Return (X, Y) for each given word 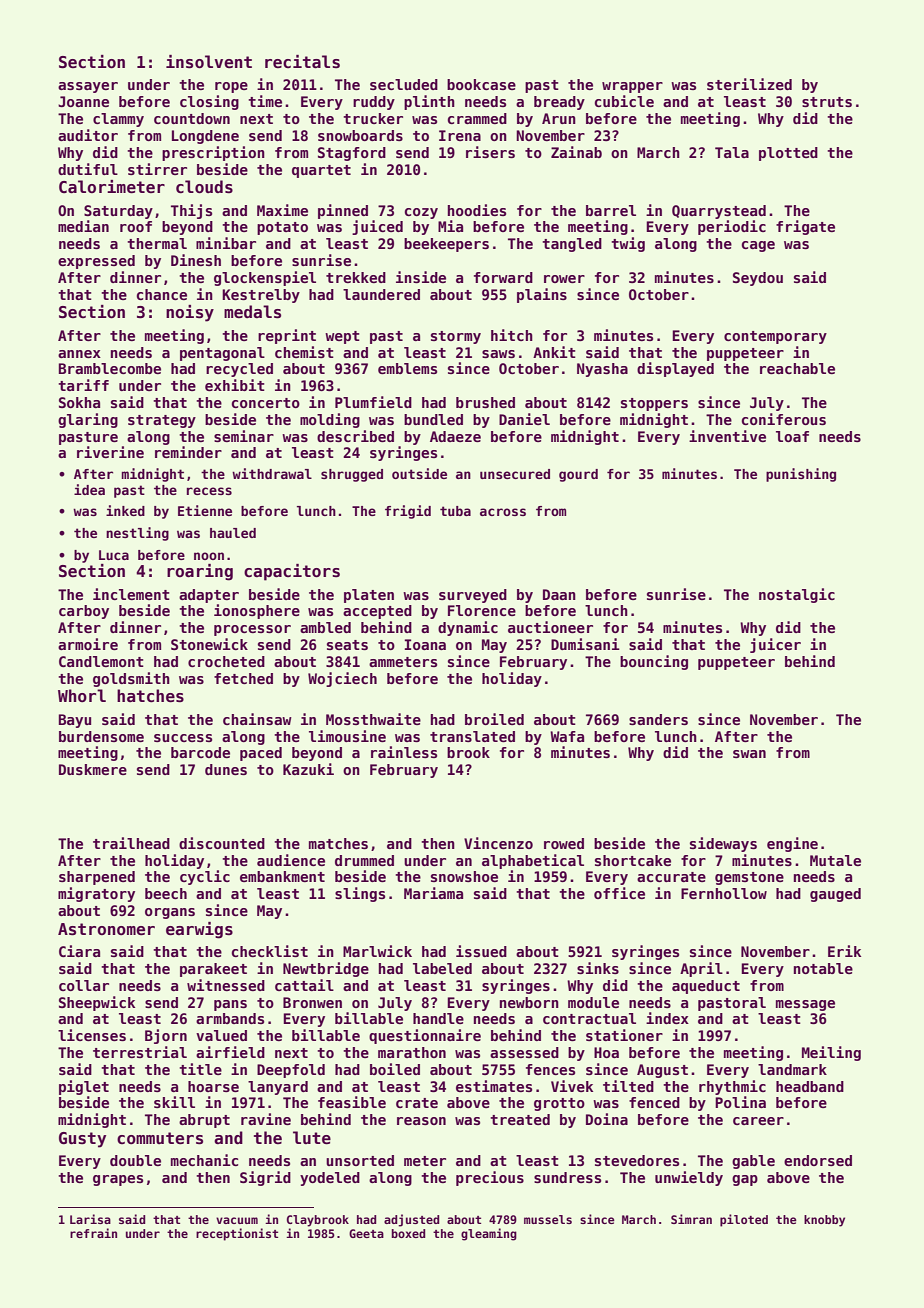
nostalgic (797, 595)
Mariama (433, 893)
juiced (377, 227)
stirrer (157, 169)
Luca (114, 555)
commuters (160, 1138)
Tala (732, 152)
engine (792, 844)
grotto (559, 1104)
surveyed (473, 596)
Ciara (79, 951)
